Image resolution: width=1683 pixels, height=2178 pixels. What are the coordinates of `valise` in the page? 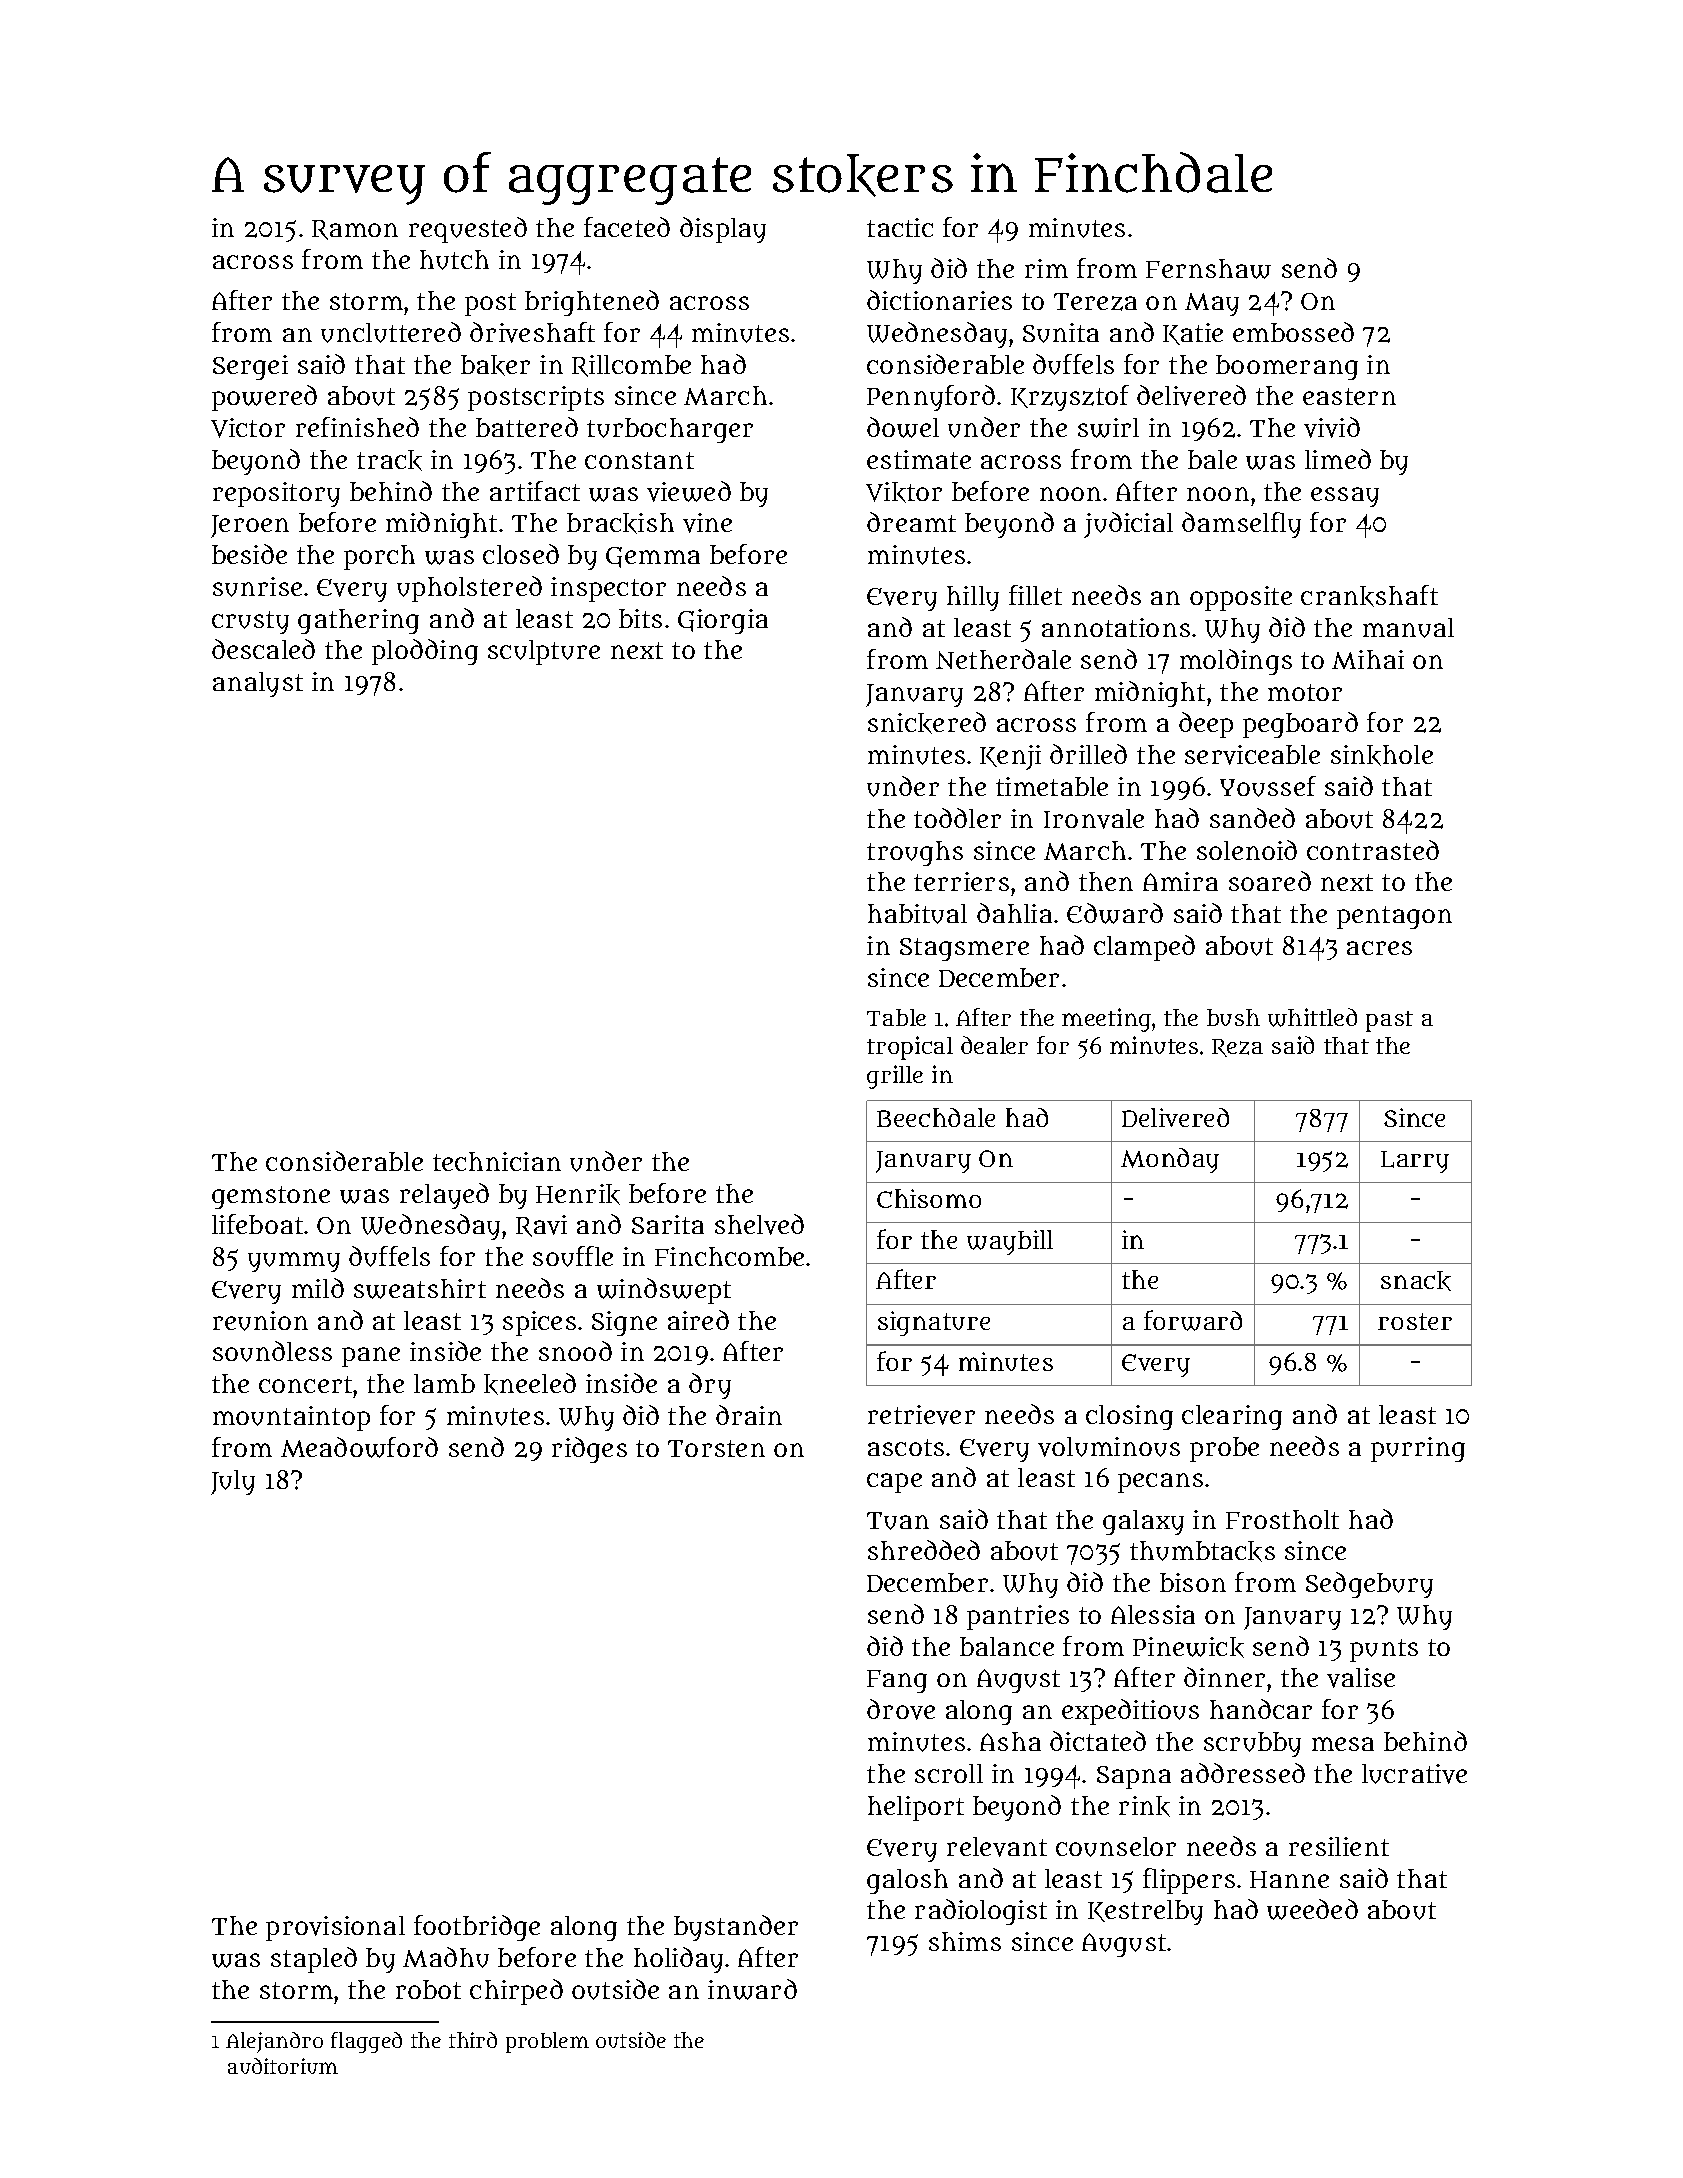 It's located at (1361, 1678).
